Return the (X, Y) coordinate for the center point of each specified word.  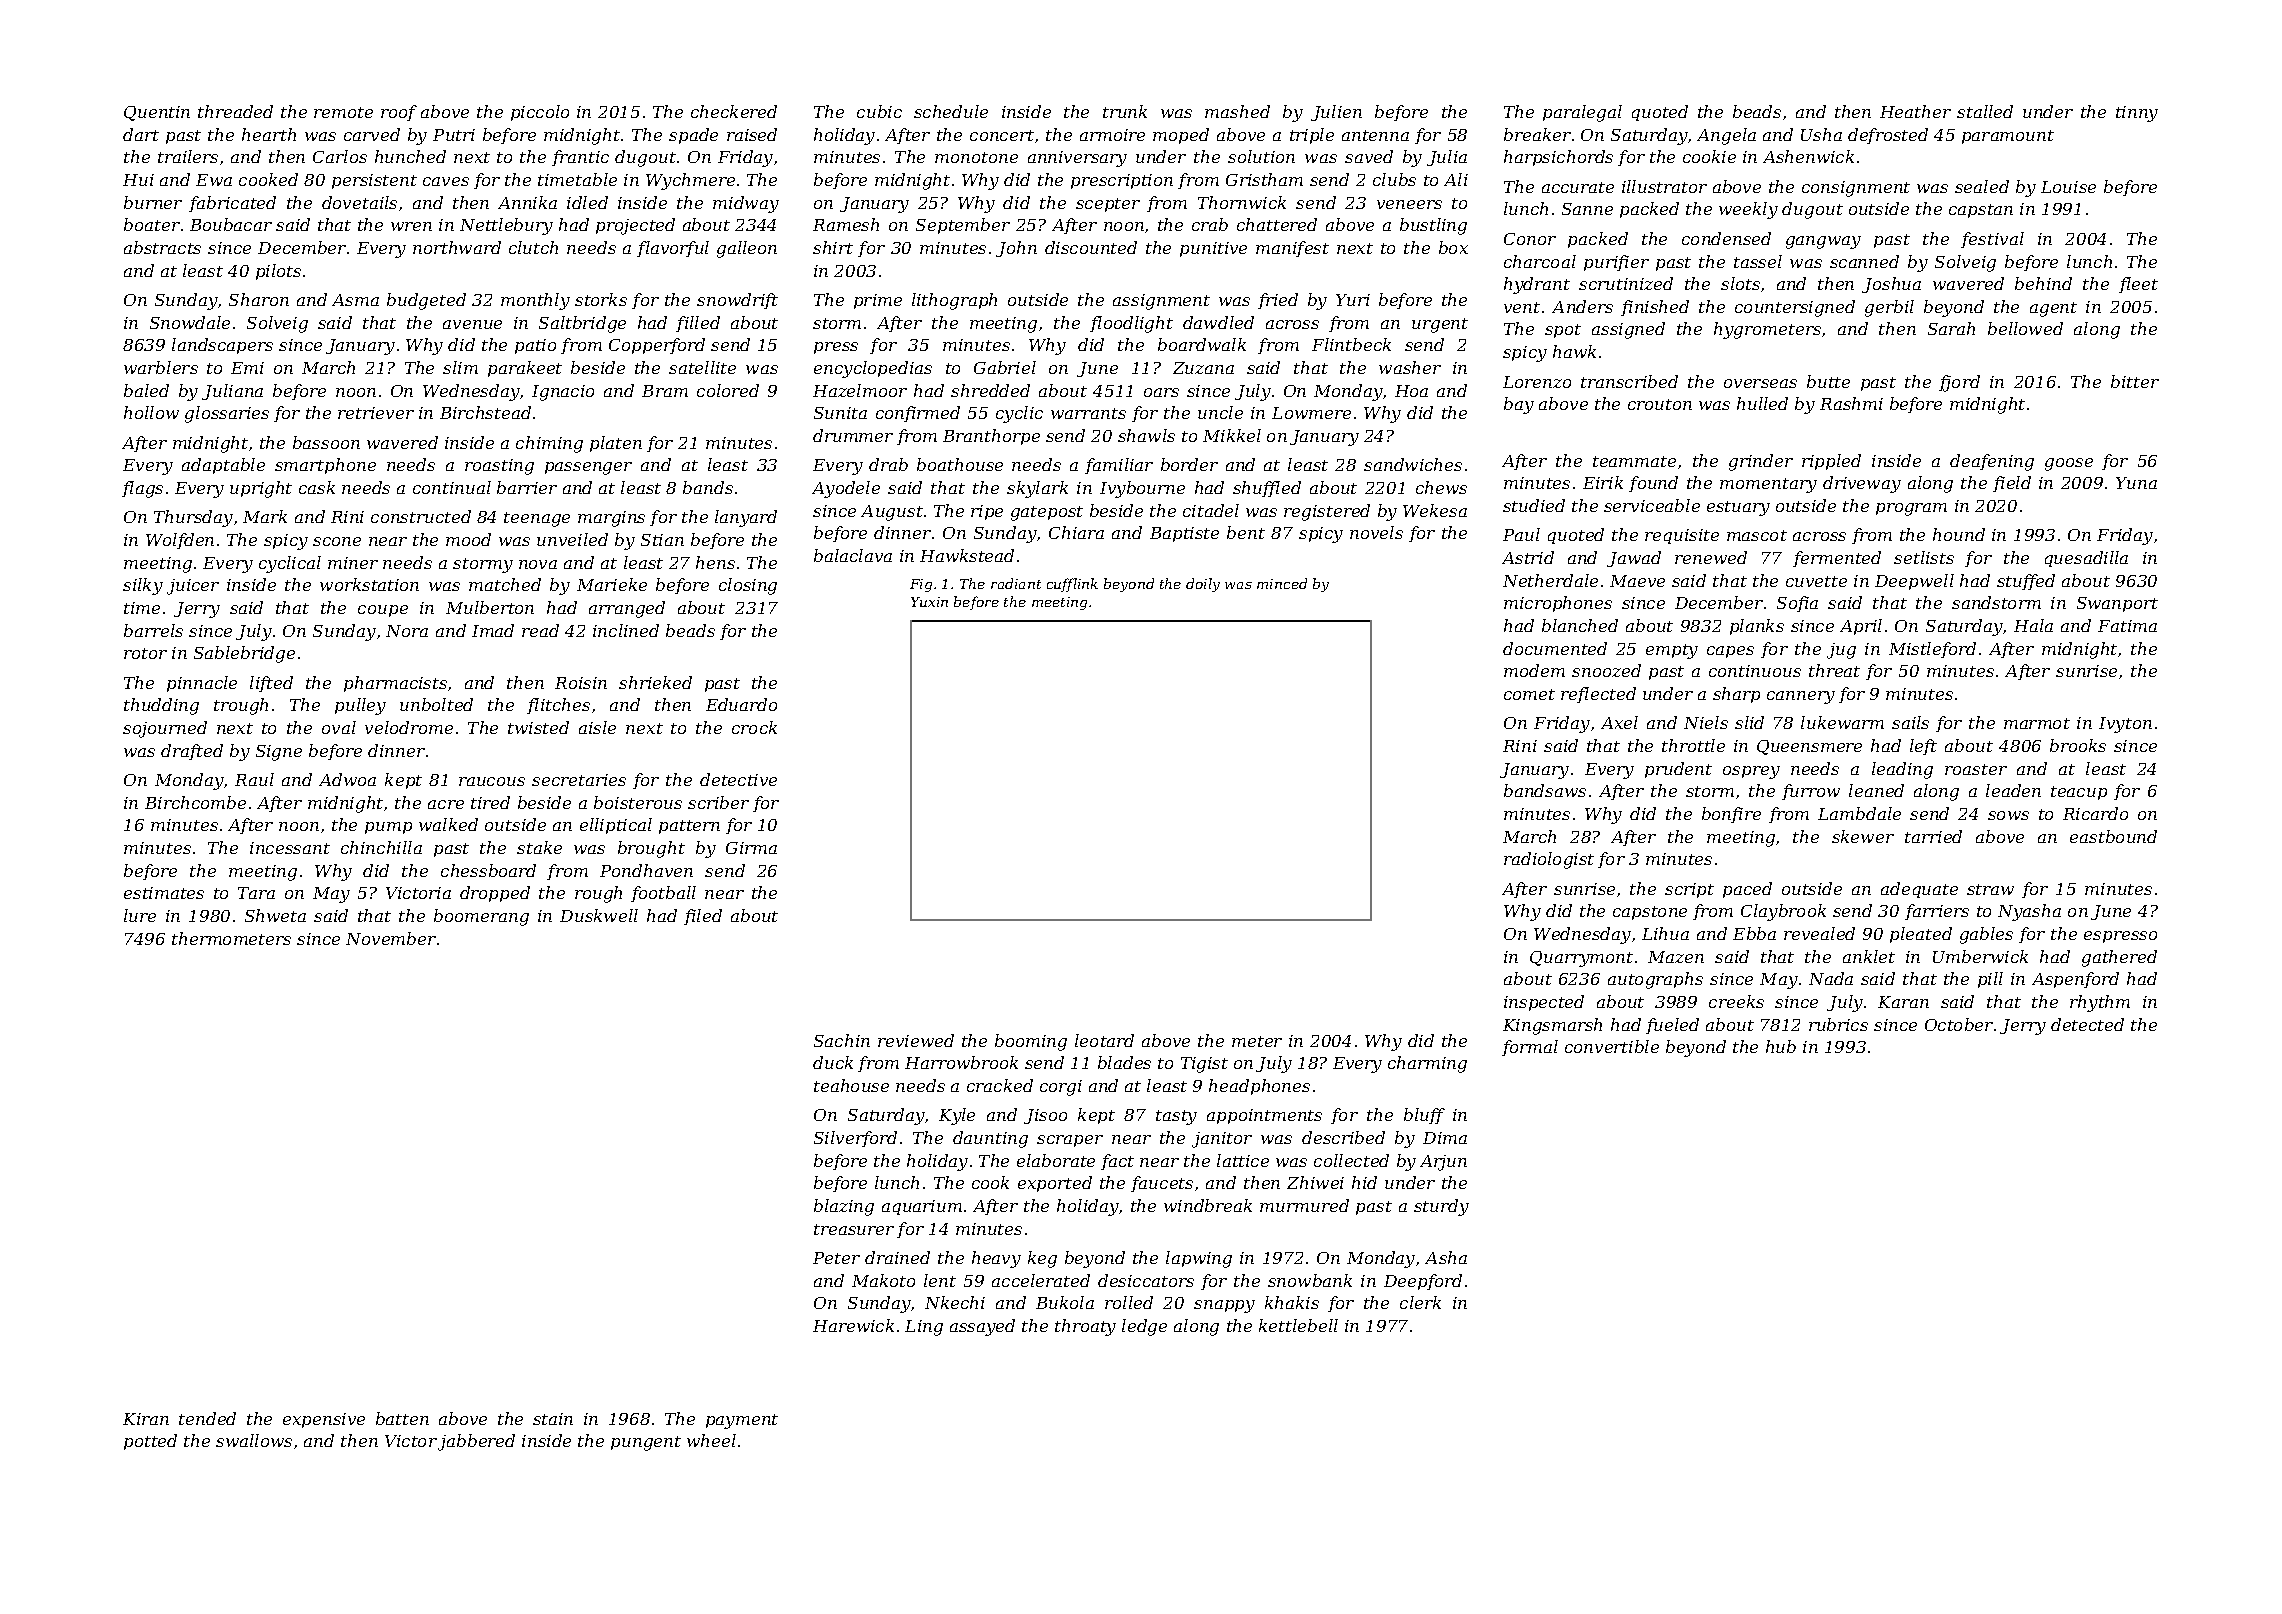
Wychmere (690, 181)
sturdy (1441, 1207)
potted (150, 1442)
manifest (1292, 249)
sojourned (165, 729)
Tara (256, 893)
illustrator (1664, 186)
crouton (1660, 404)
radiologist (1549, 860)
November (391, 938)
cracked (1000, 1085)
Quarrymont (1581, 959)
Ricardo (2095, 813)
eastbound (2113, 836)
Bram (665, 391)
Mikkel (1232, 435)
